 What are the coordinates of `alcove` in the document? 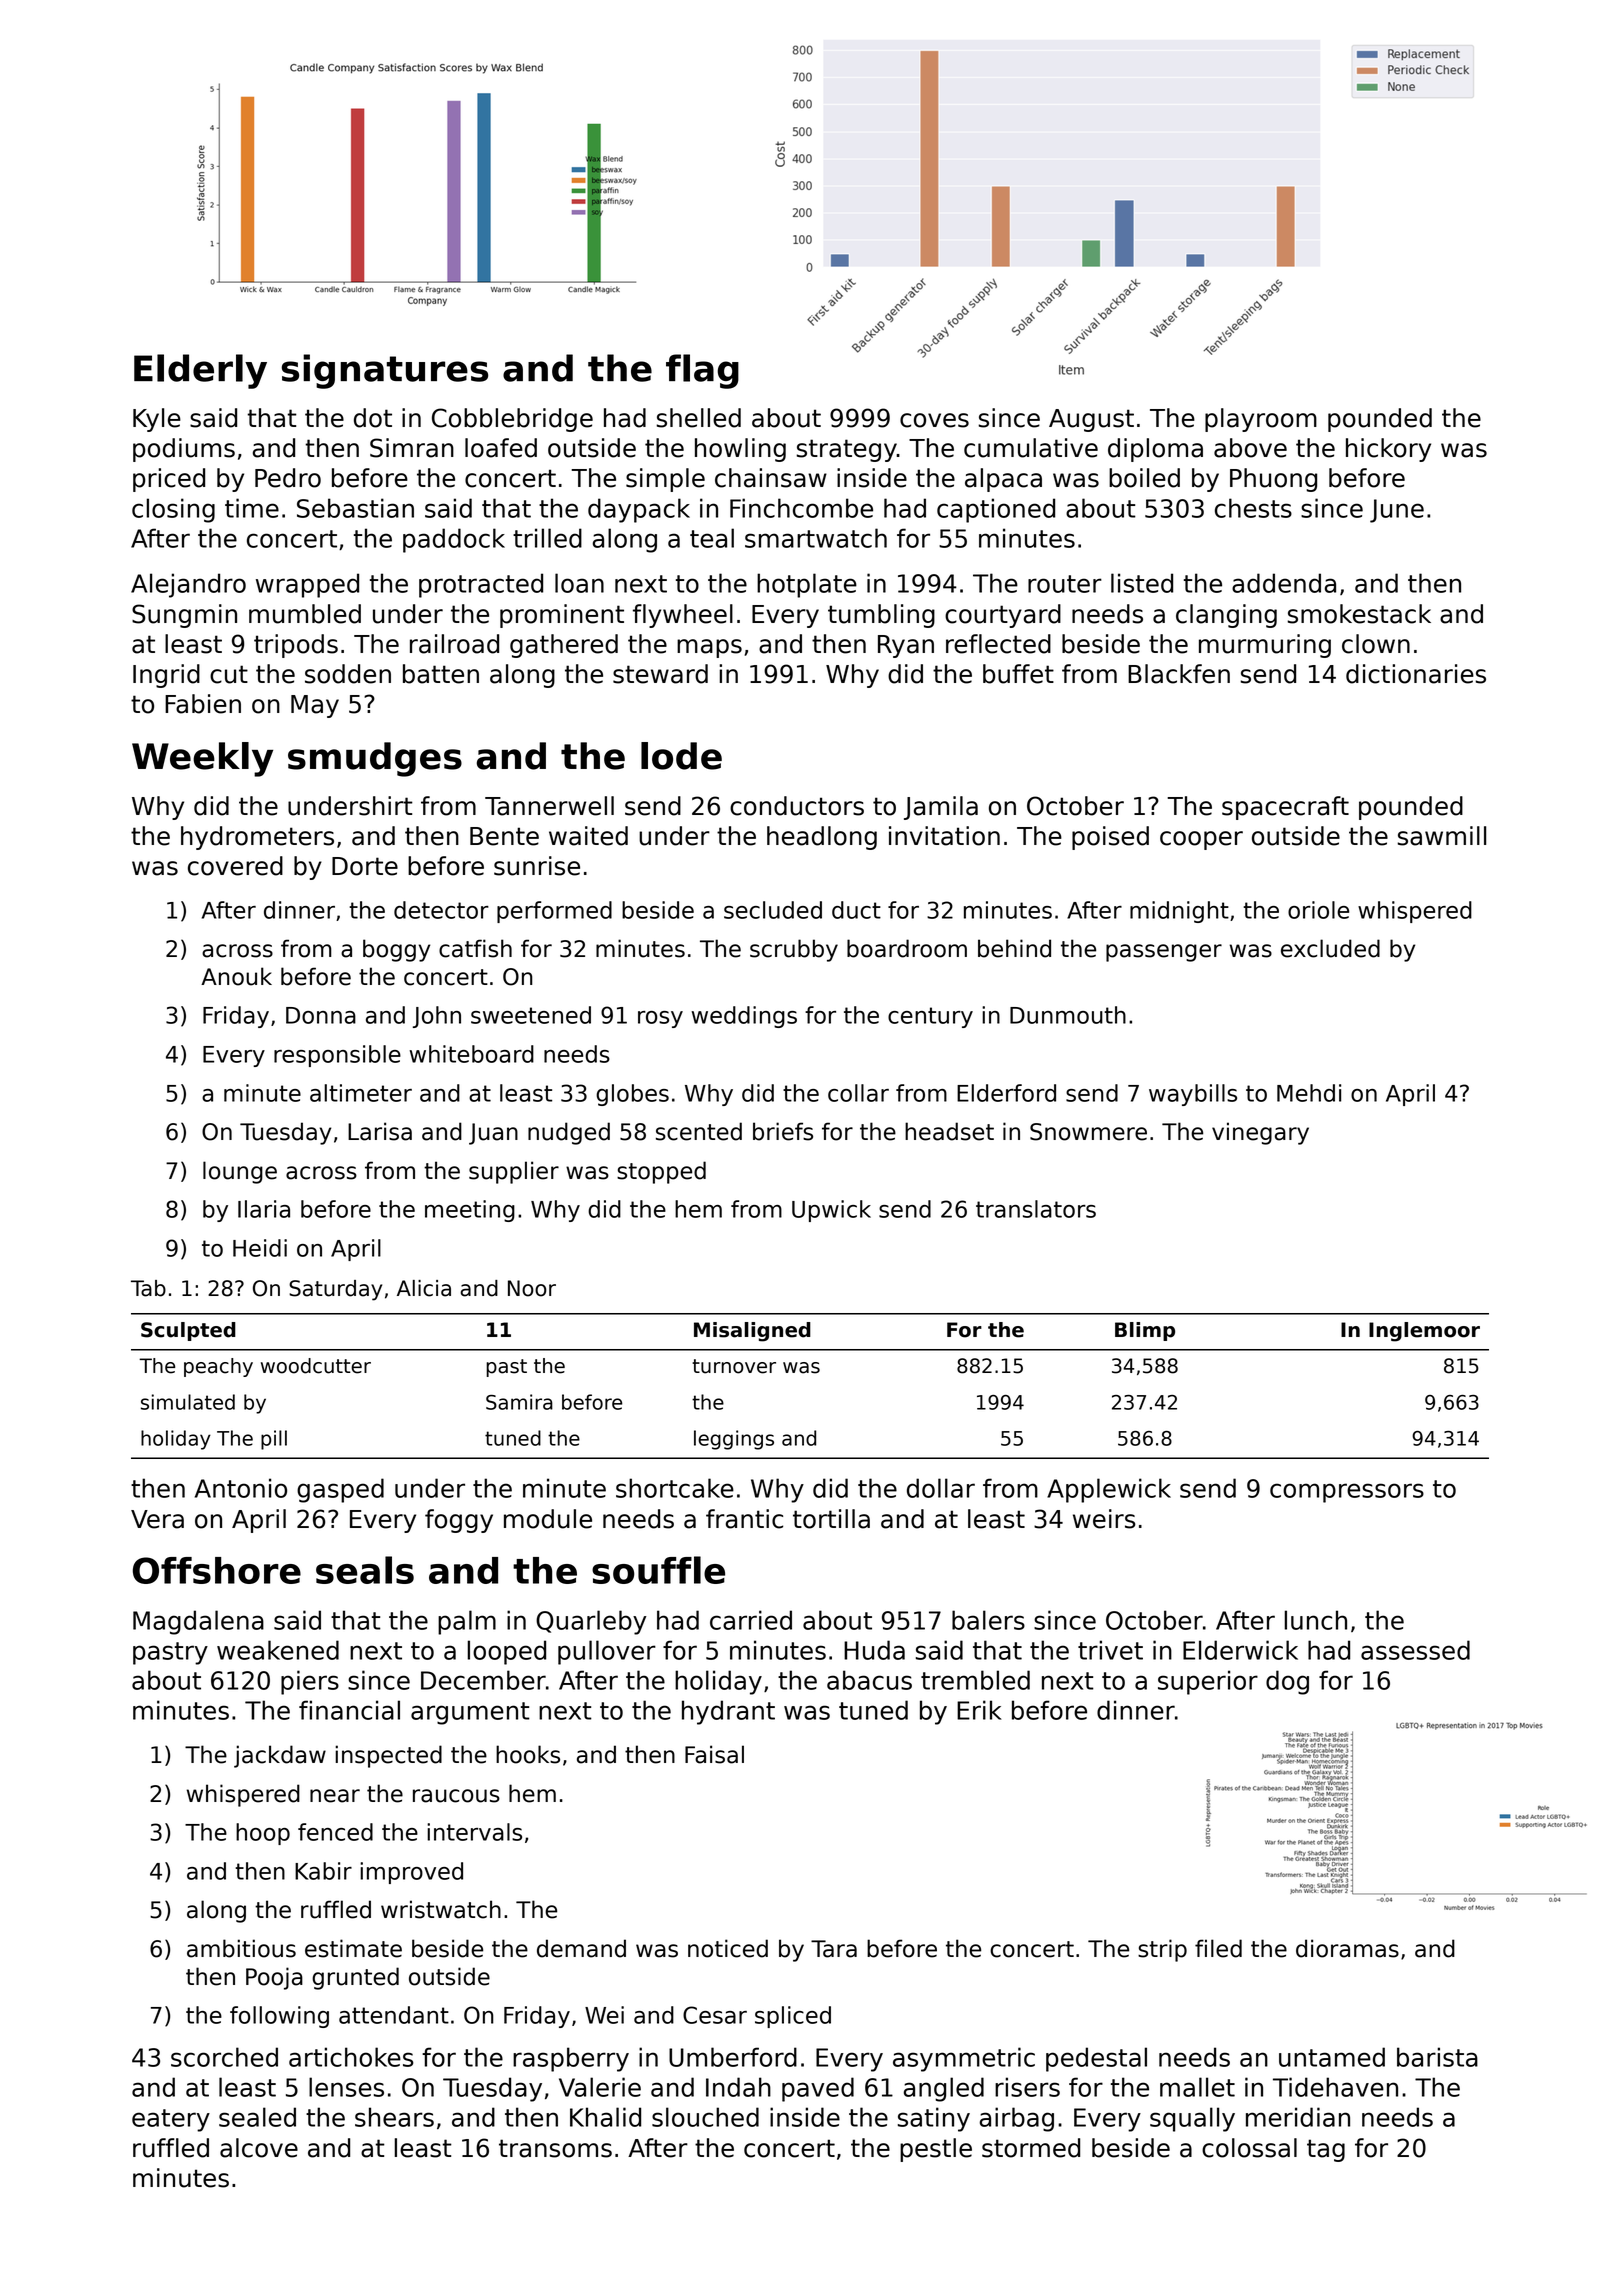 It's located at (259, 2148).
